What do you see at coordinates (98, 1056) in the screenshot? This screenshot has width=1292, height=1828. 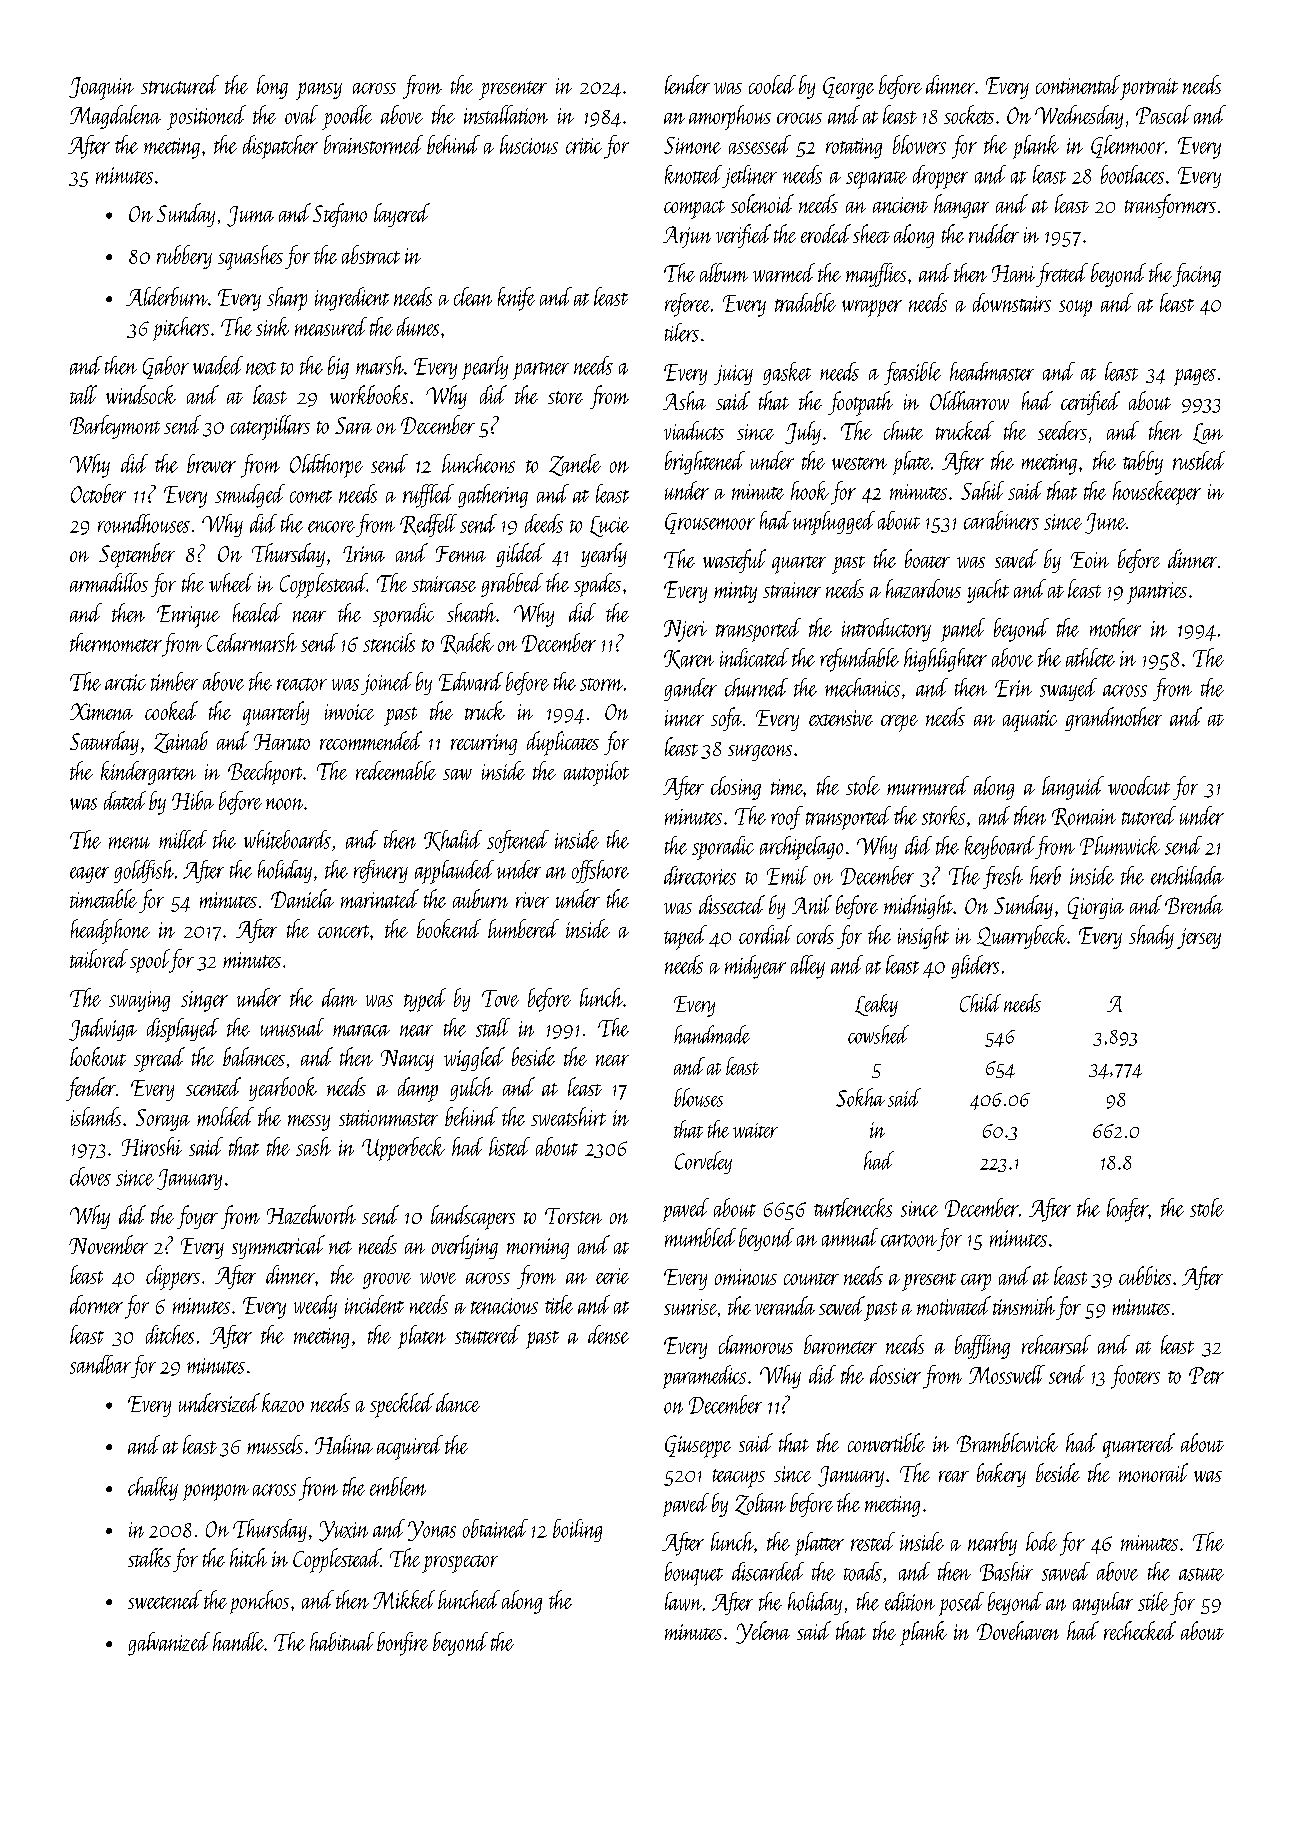 I see `lookout` at bounding box center [98, 1056].
